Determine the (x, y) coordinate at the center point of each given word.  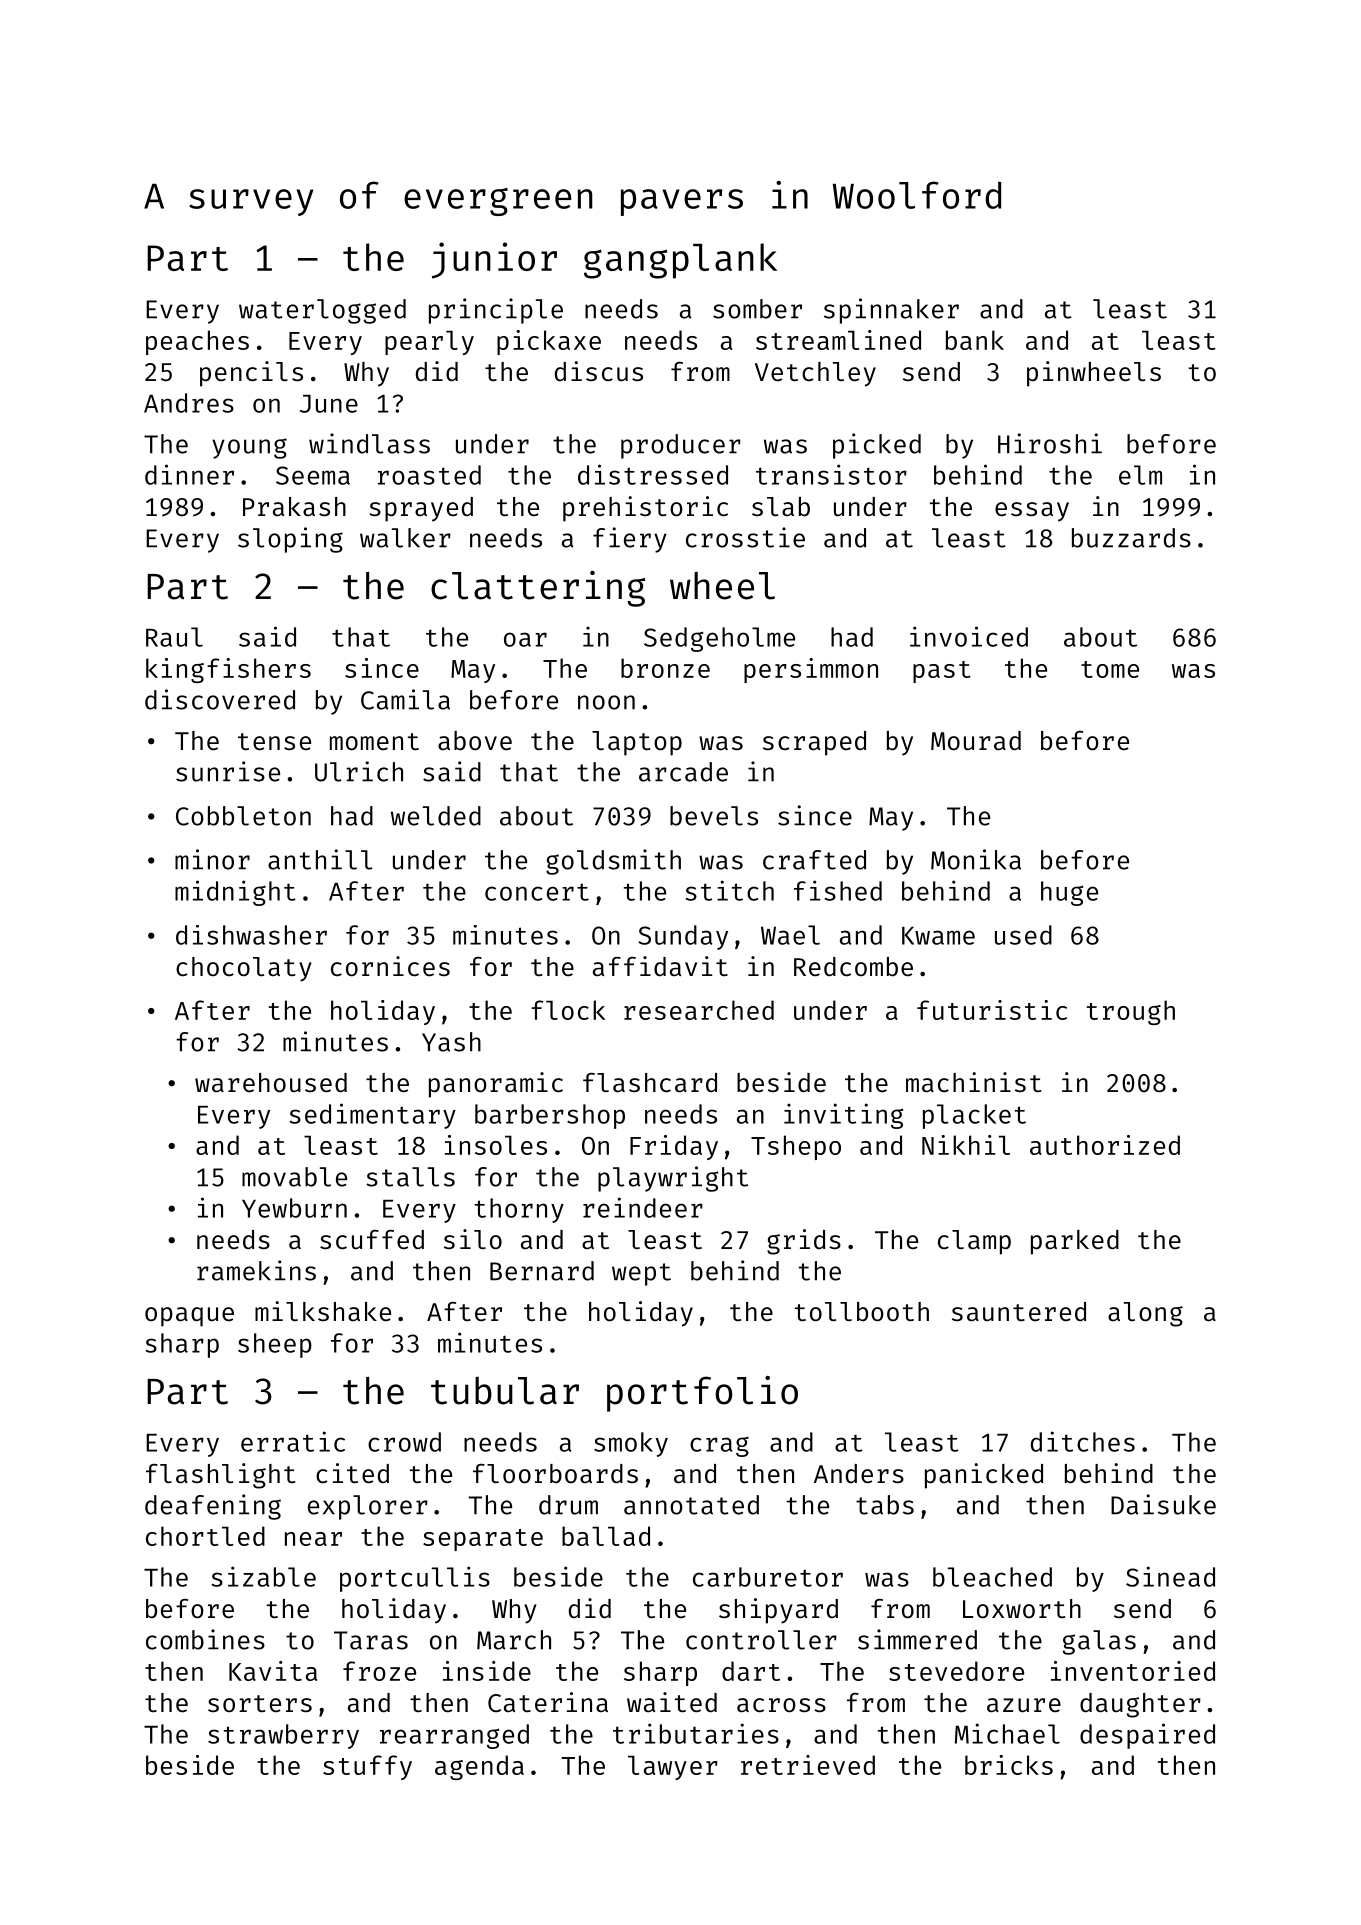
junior (494, 260)
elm (1140, 475)
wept (641, 1274)
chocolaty (244, 969)
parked (1075, 1242)
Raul (174, 637)
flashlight (221, 1476)
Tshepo (796, 1147)
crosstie (745, 537)
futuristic (992, 1010)
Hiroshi (1050, 443)
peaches (197, 342)
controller (761, 1640)
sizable (264, 1576)
